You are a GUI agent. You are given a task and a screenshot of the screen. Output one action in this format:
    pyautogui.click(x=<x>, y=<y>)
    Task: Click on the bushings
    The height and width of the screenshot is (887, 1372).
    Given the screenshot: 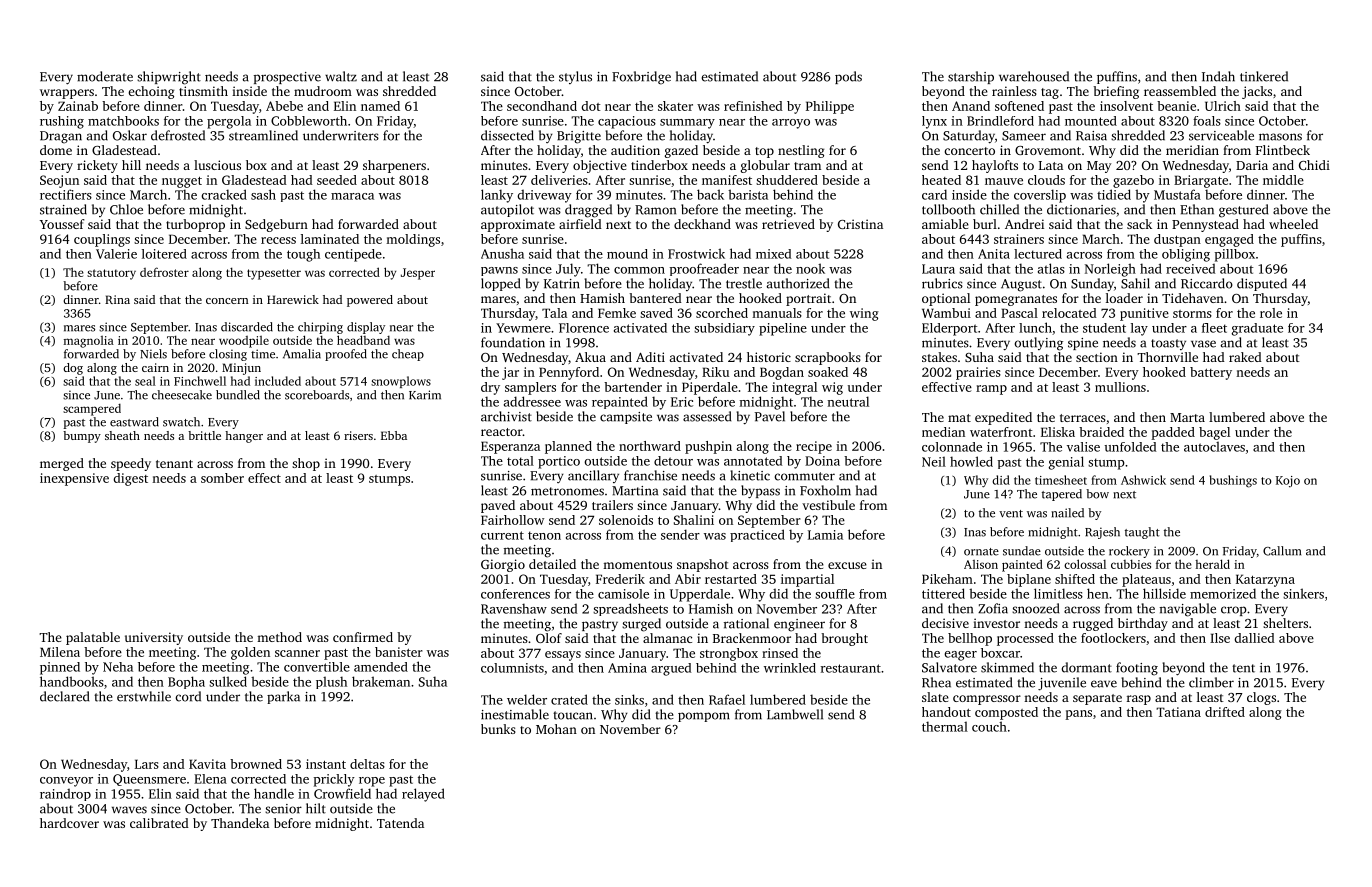 What is the action you would take?
    pyautogui.click(x=1233, y=481)
